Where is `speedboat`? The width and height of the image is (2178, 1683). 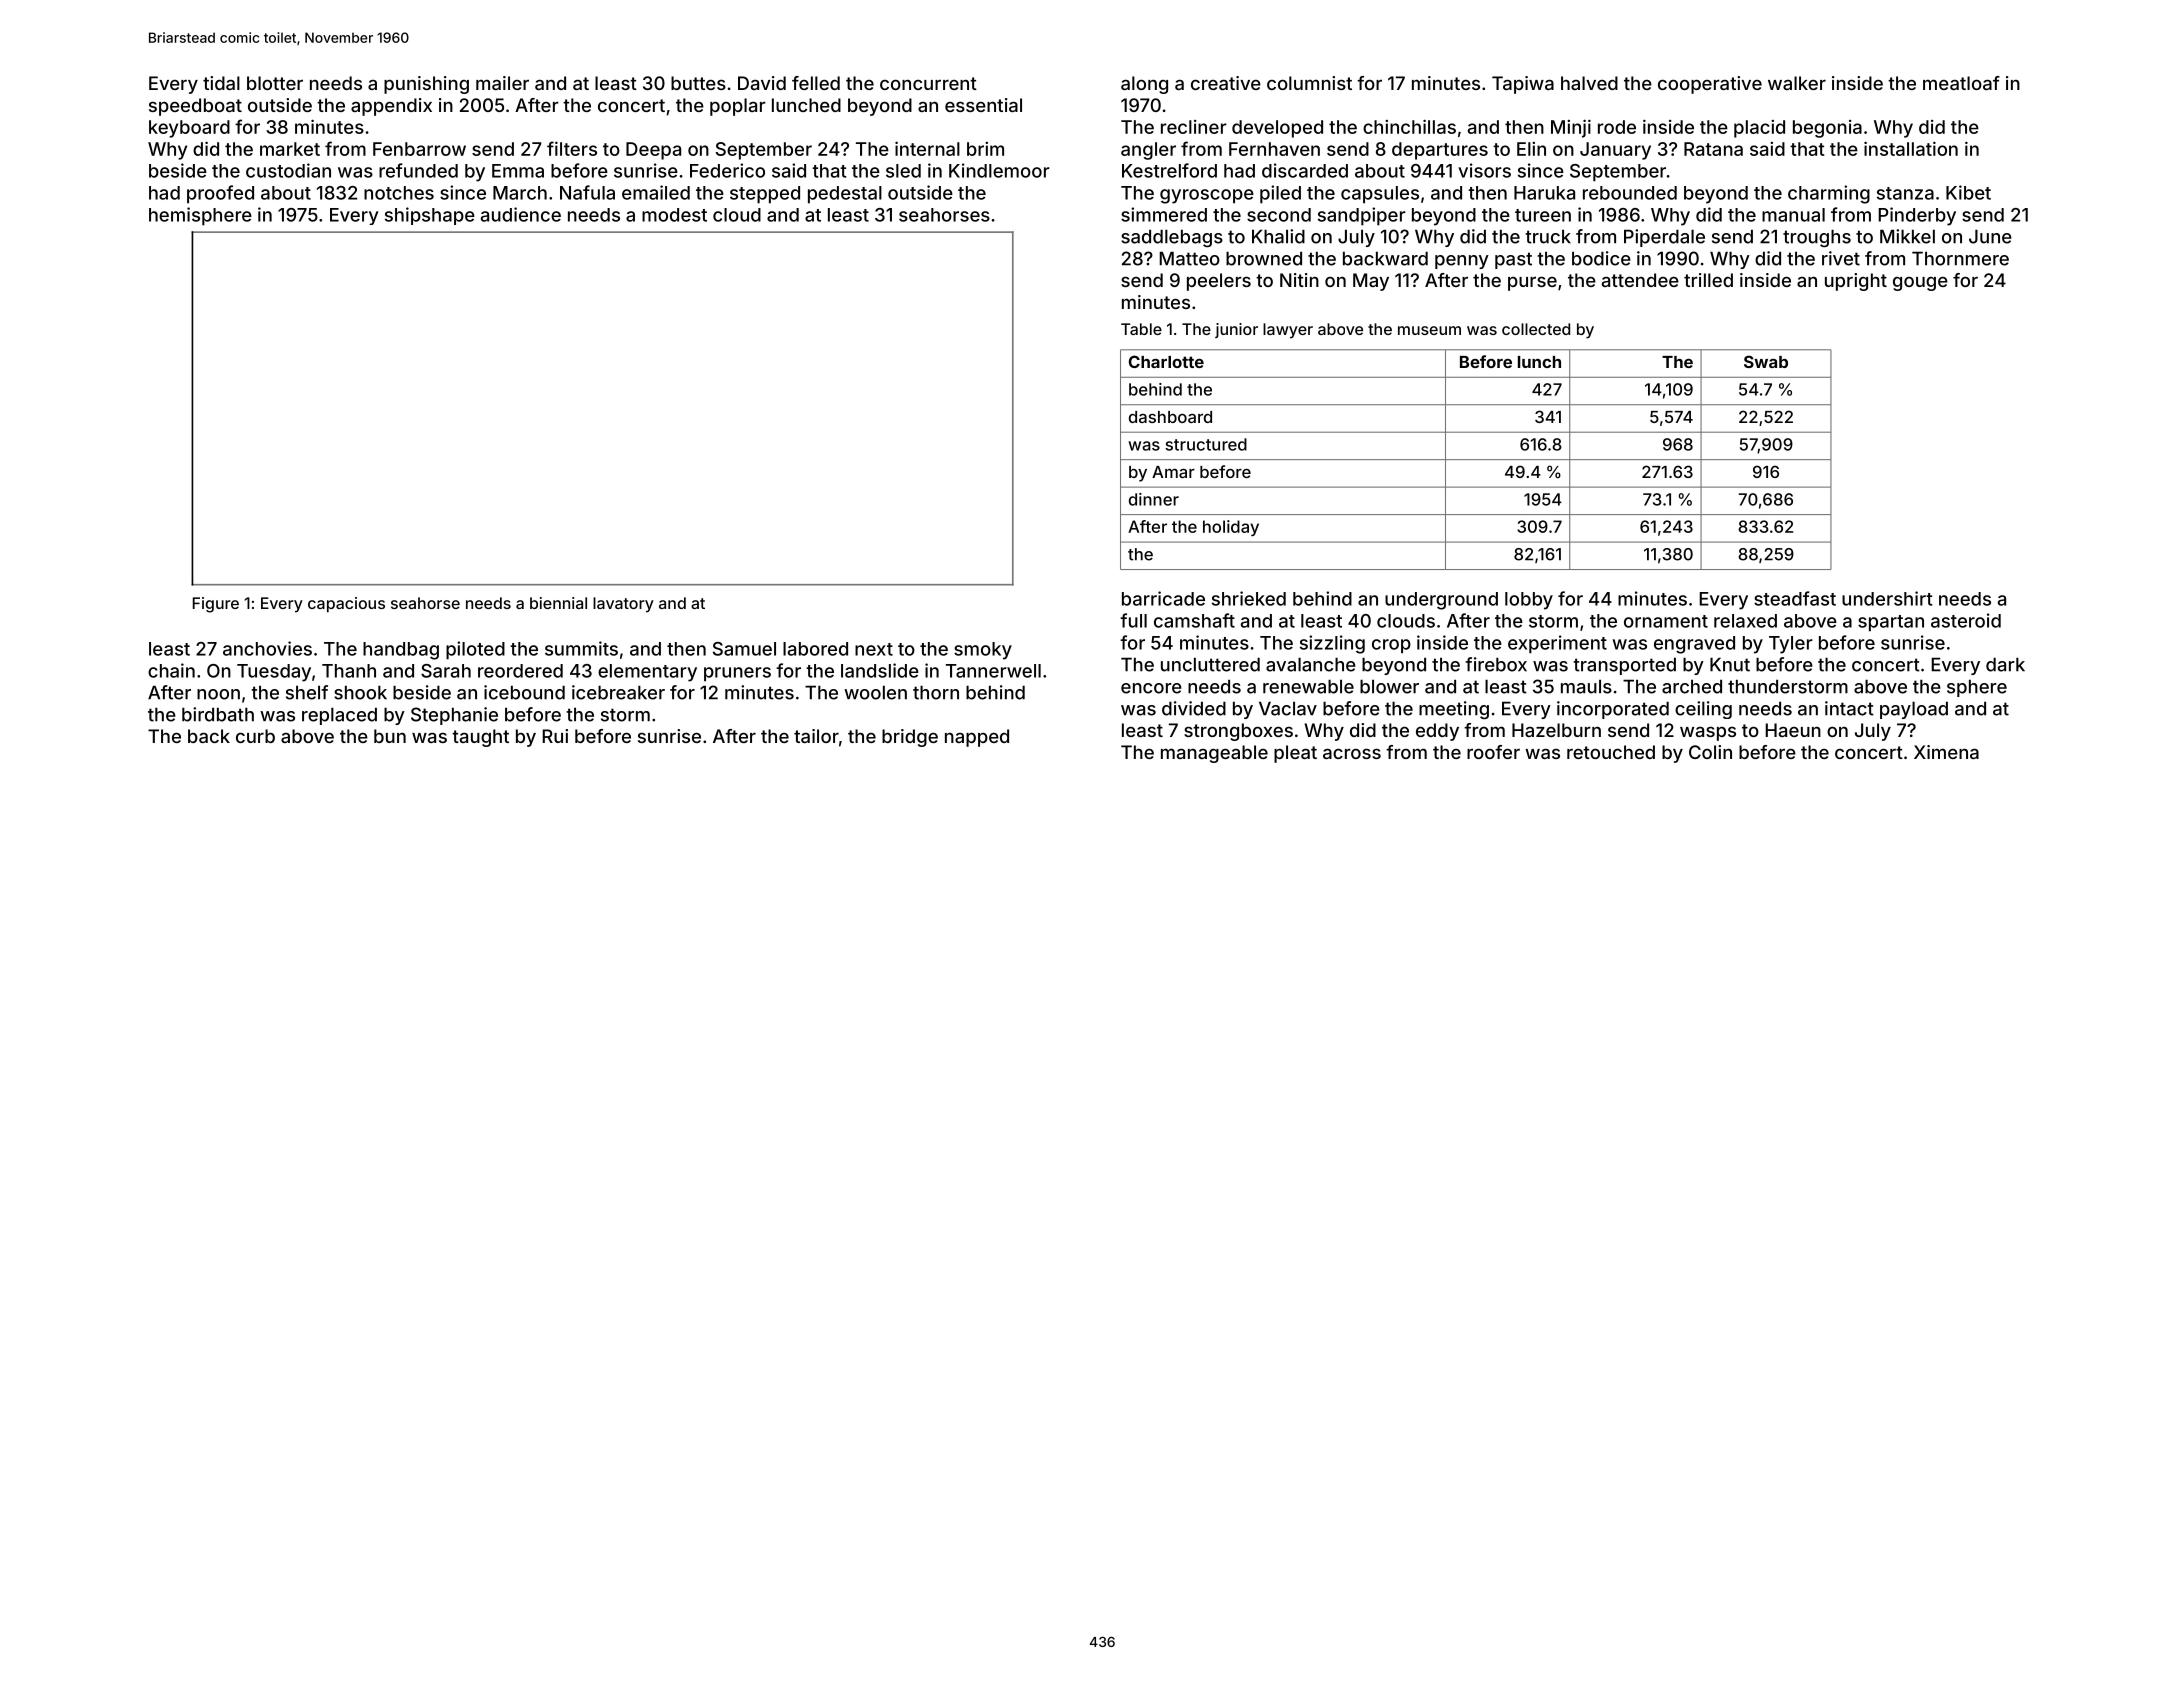
speedboat is located at coordinates (195, 107).
